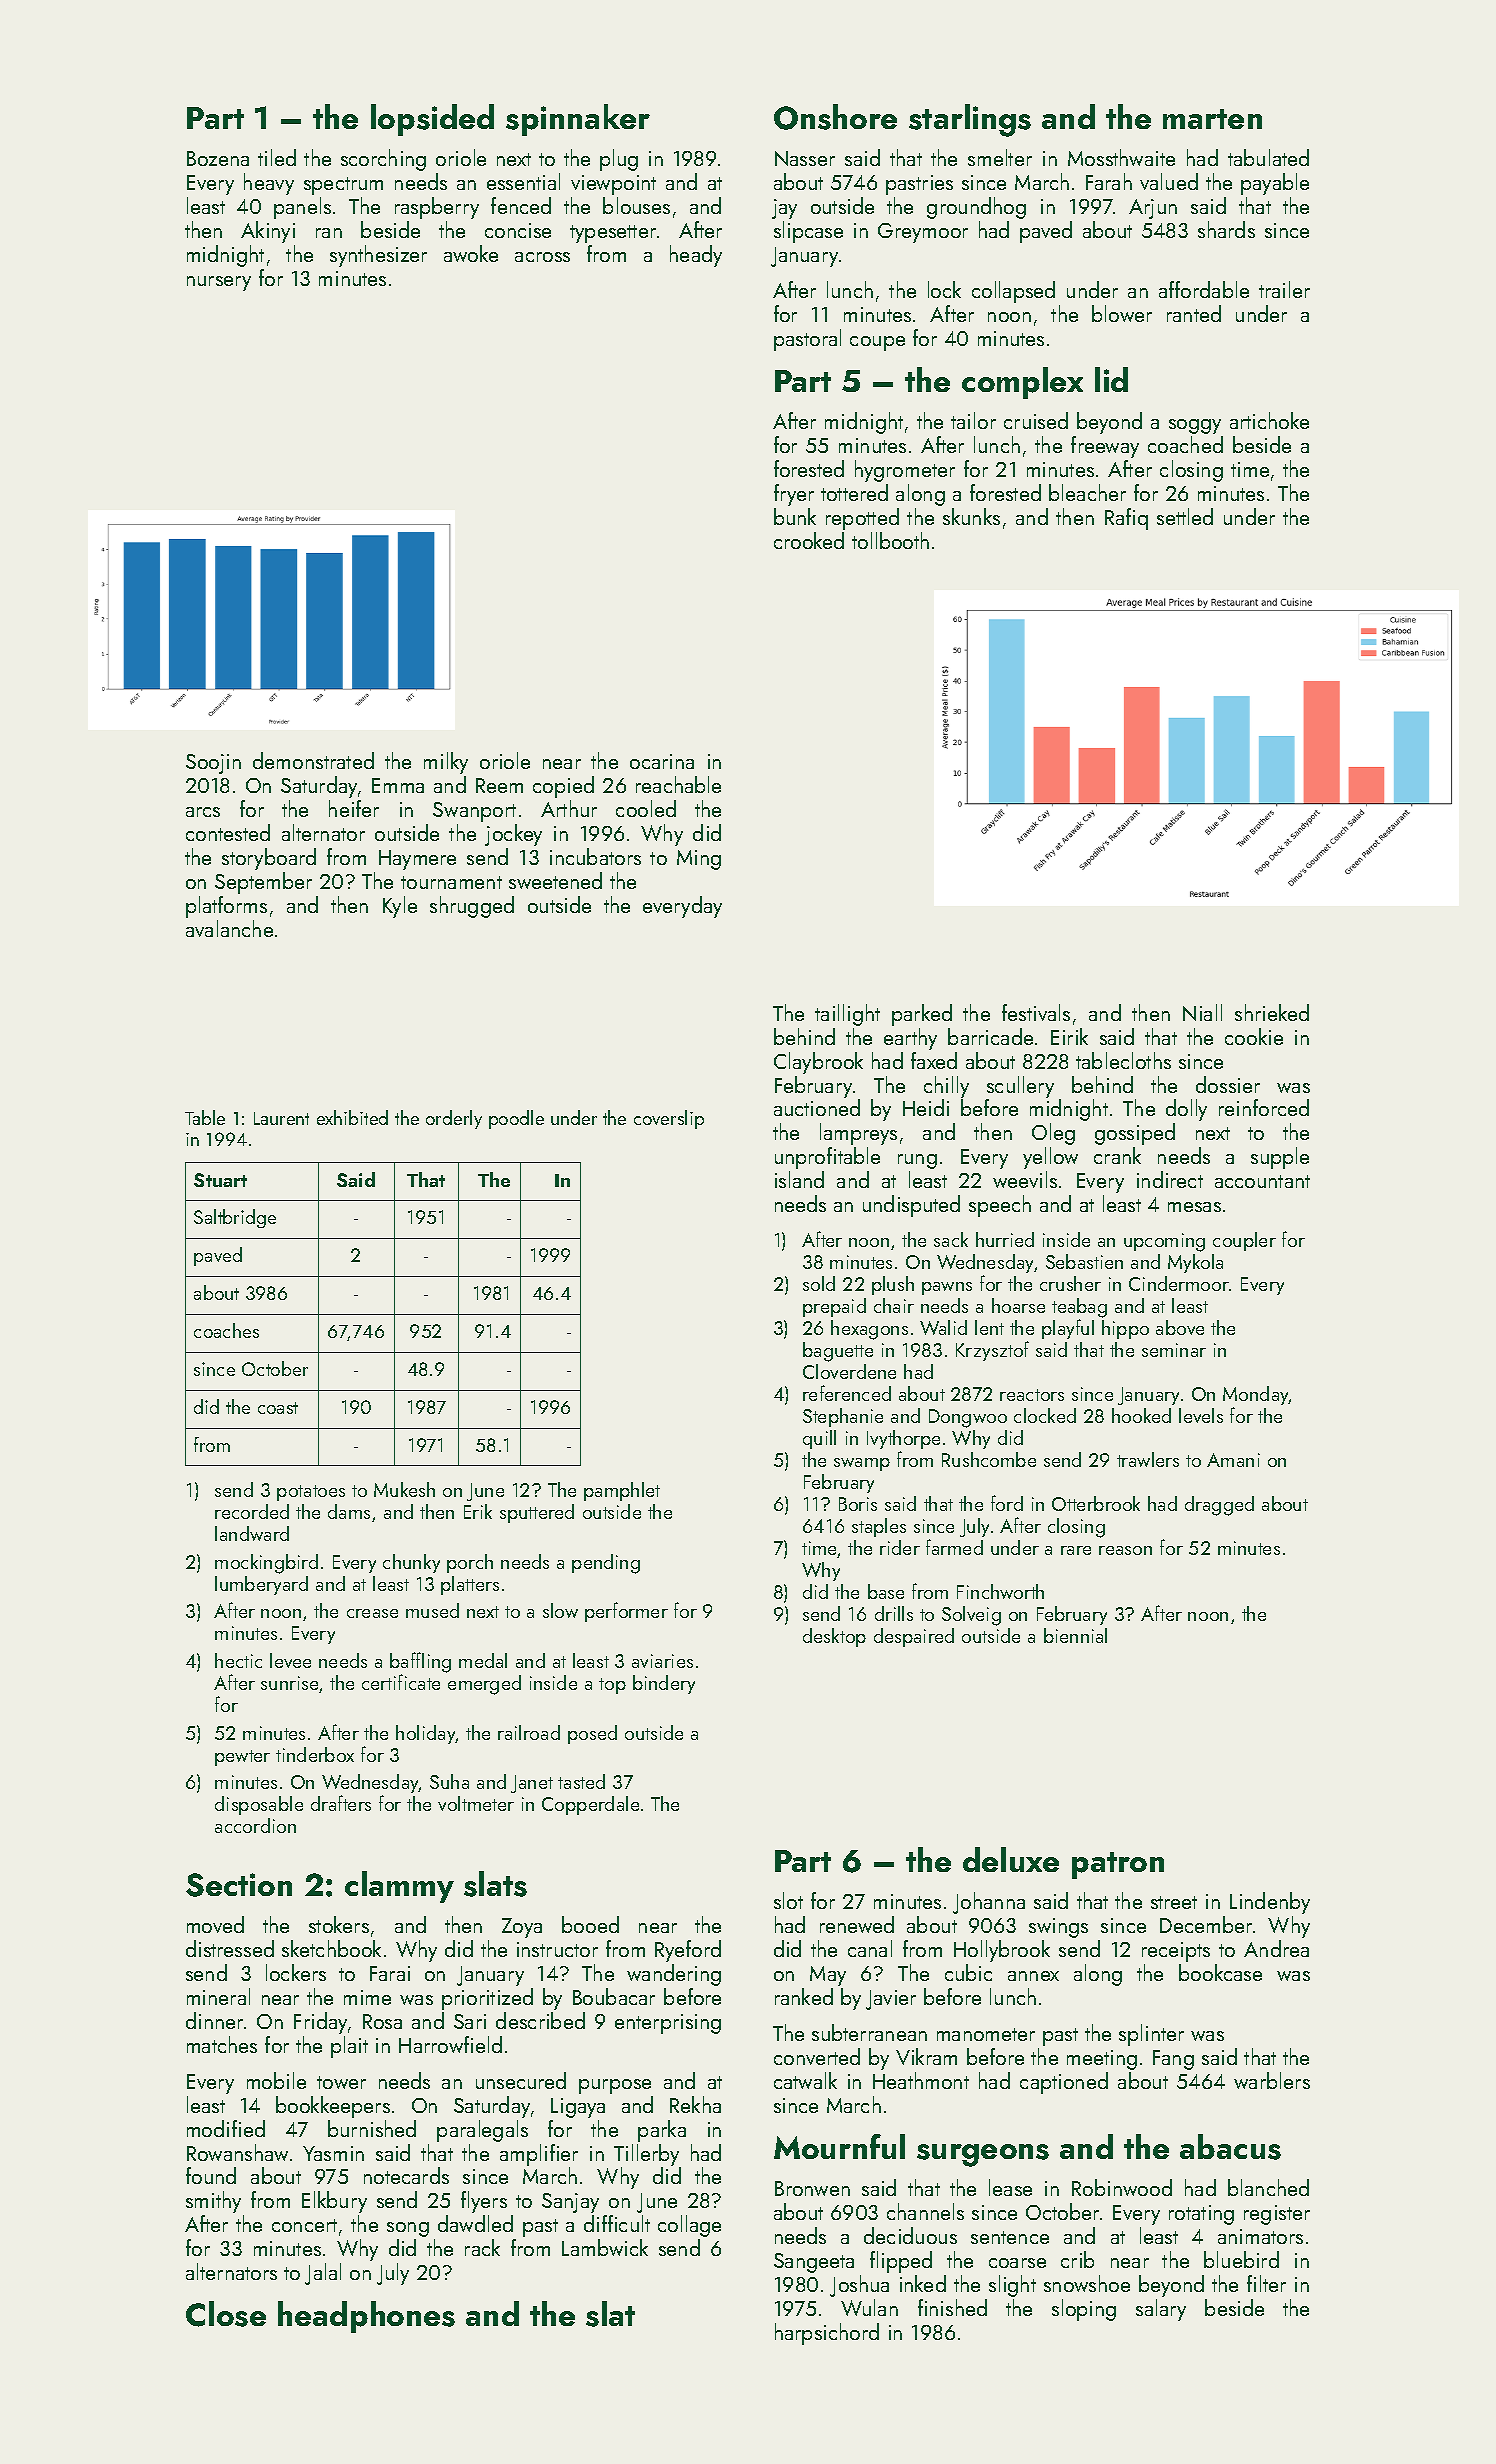  What do you see at coordinates (383, 160) in the screenshot?
I see `scorching` at bounding box center [383, 160].
